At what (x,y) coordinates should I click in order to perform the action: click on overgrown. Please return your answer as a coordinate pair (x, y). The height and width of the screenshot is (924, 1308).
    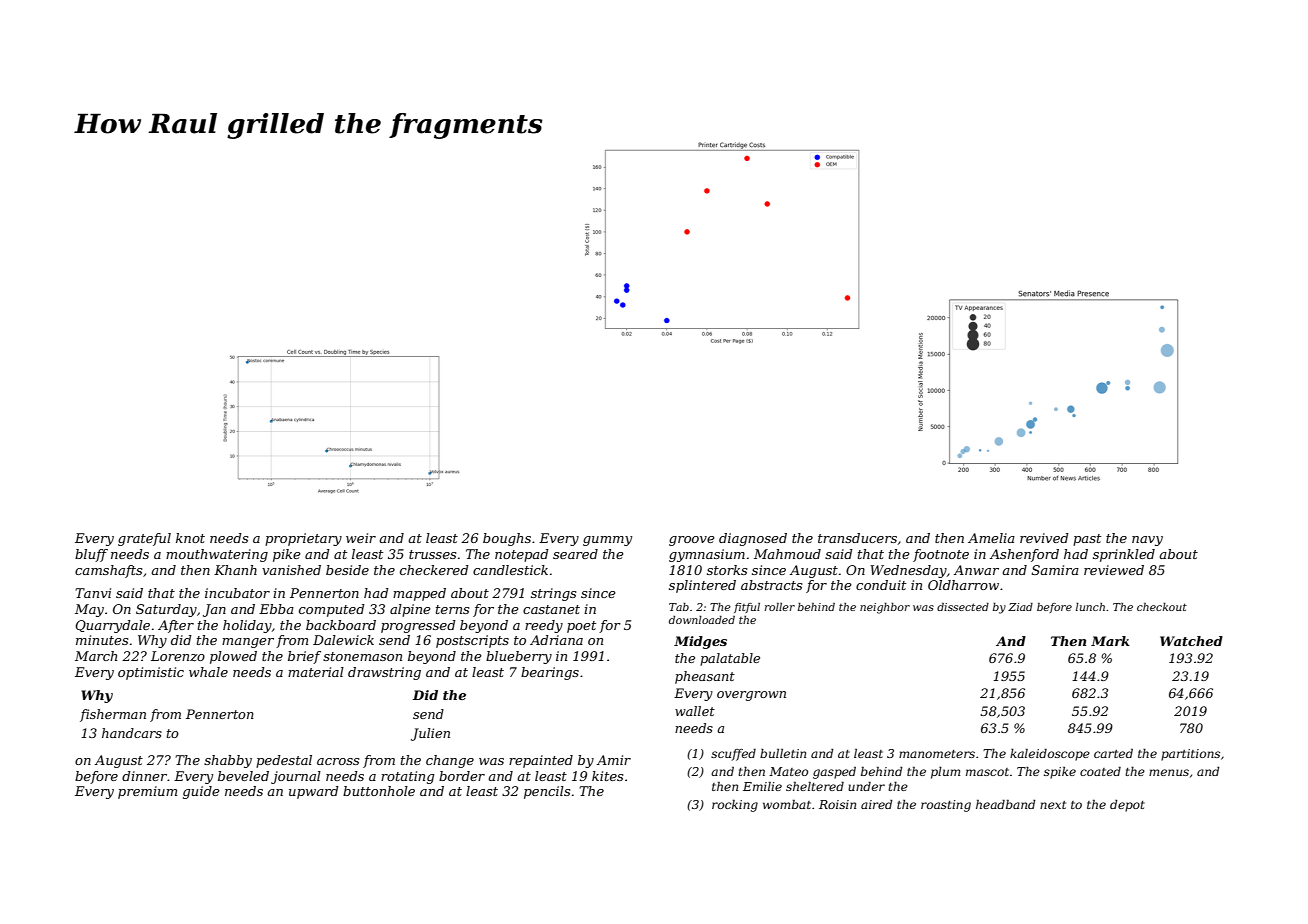
    Looking at the image, I should click on (751, 696).
